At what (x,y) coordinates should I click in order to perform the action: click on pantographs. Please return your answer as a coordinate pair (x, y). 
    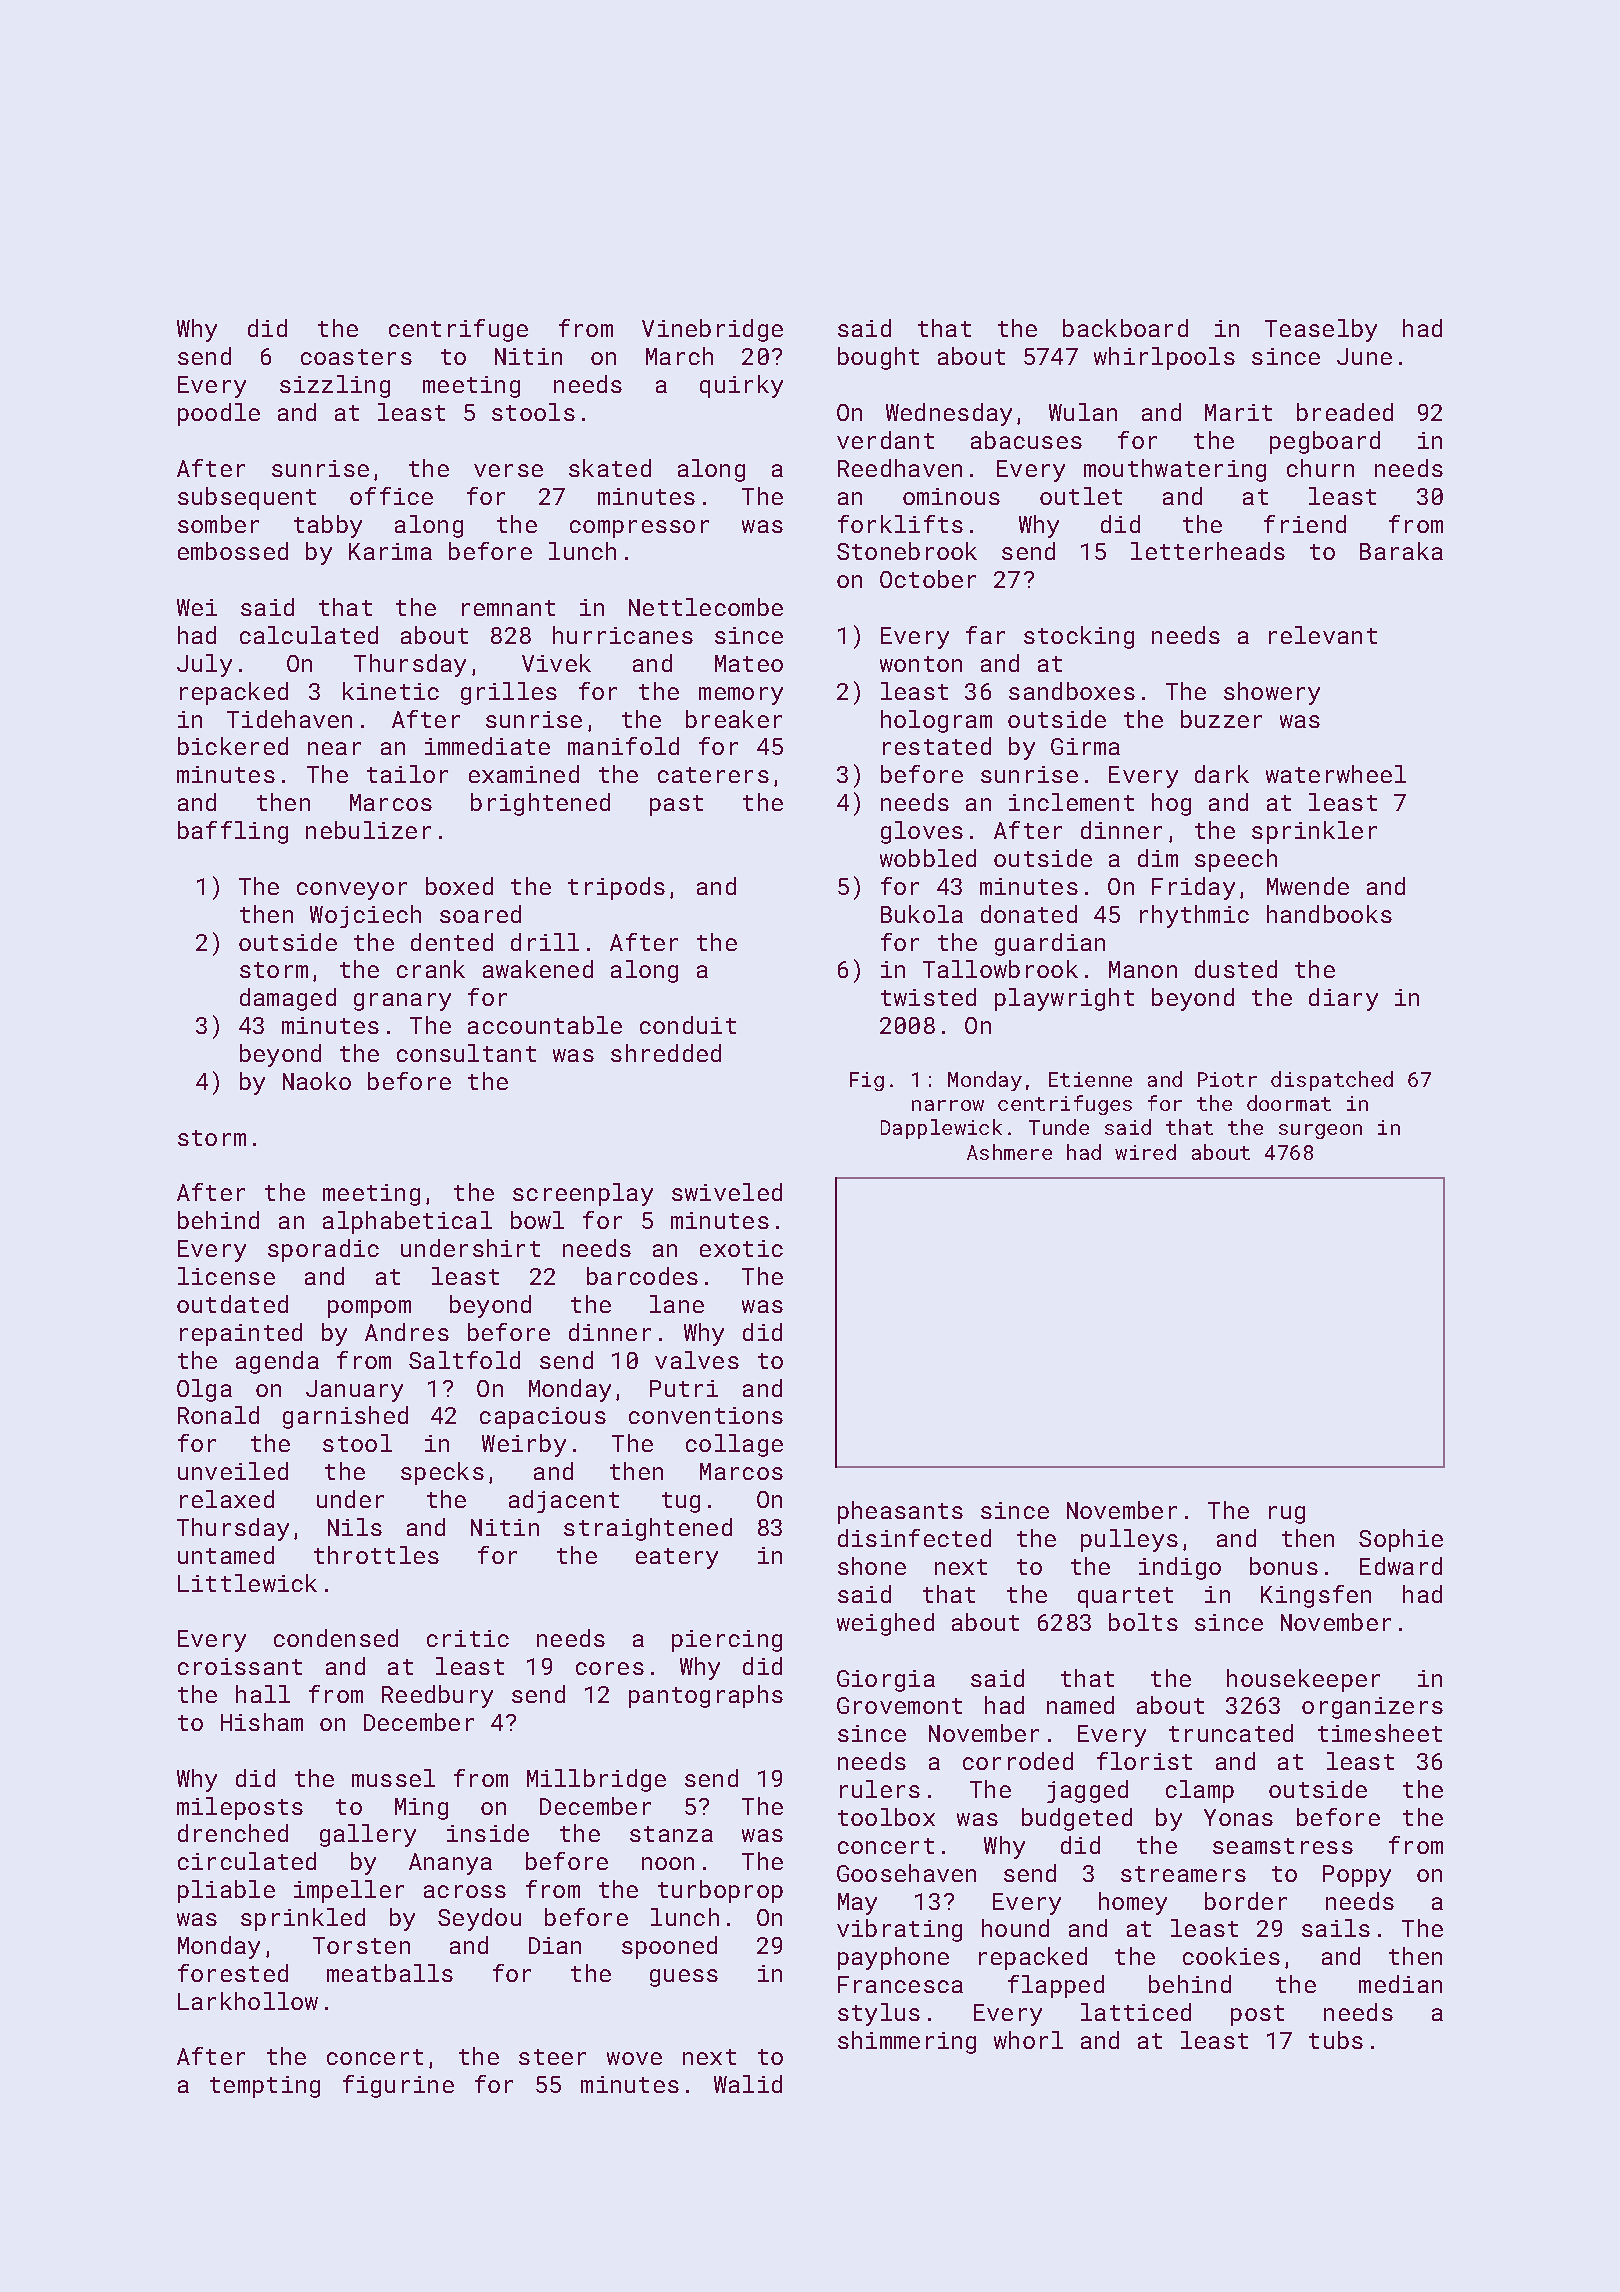
    Looking at the image, I should click on (706, 1696).
